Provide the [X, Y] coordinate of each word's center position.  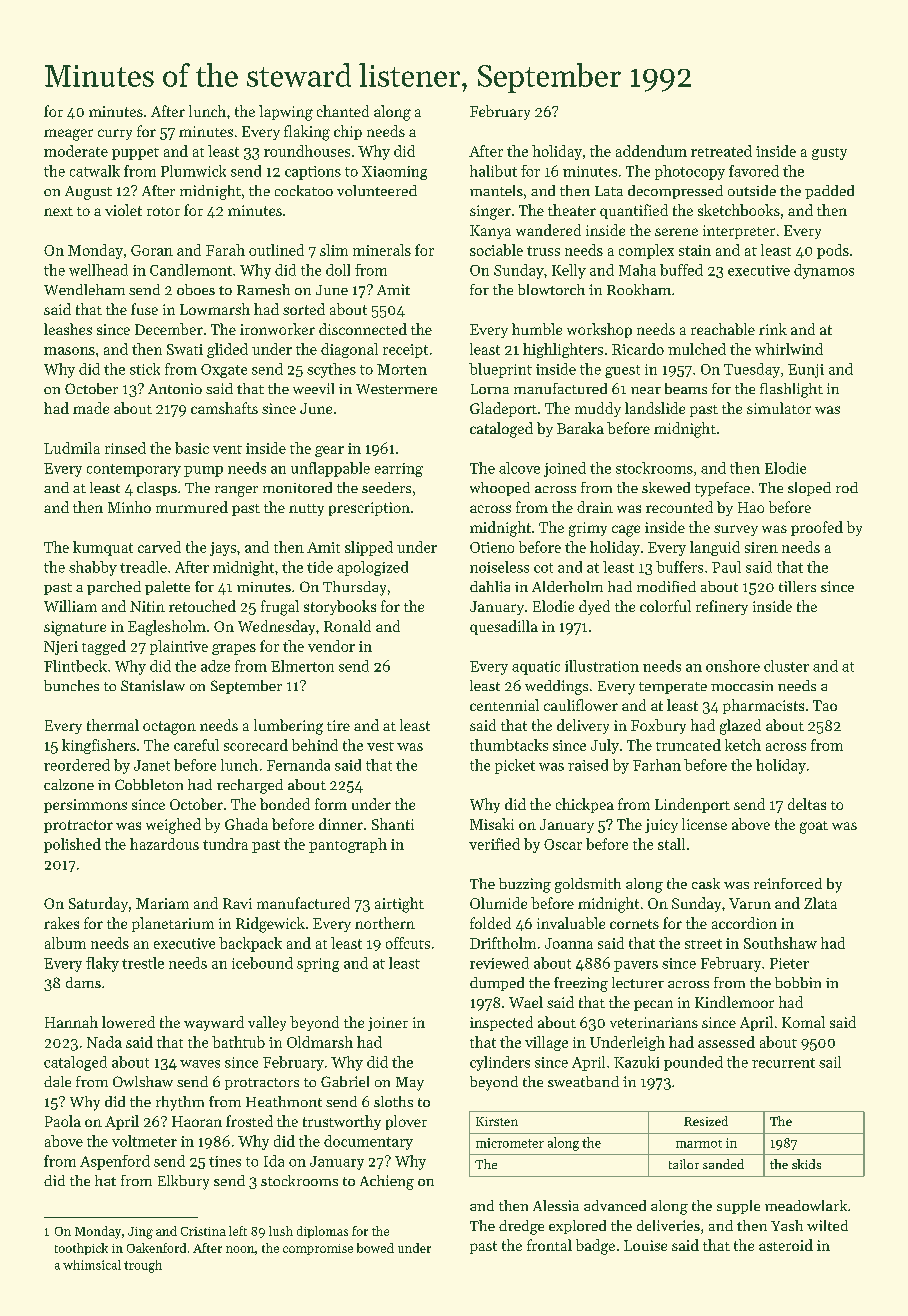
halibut [493, 171]
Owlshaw [143, 1081]
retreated [721, 151]
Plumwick [193, 171]
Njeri [61, 648]
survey [736, 530]
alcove [519, 468]
